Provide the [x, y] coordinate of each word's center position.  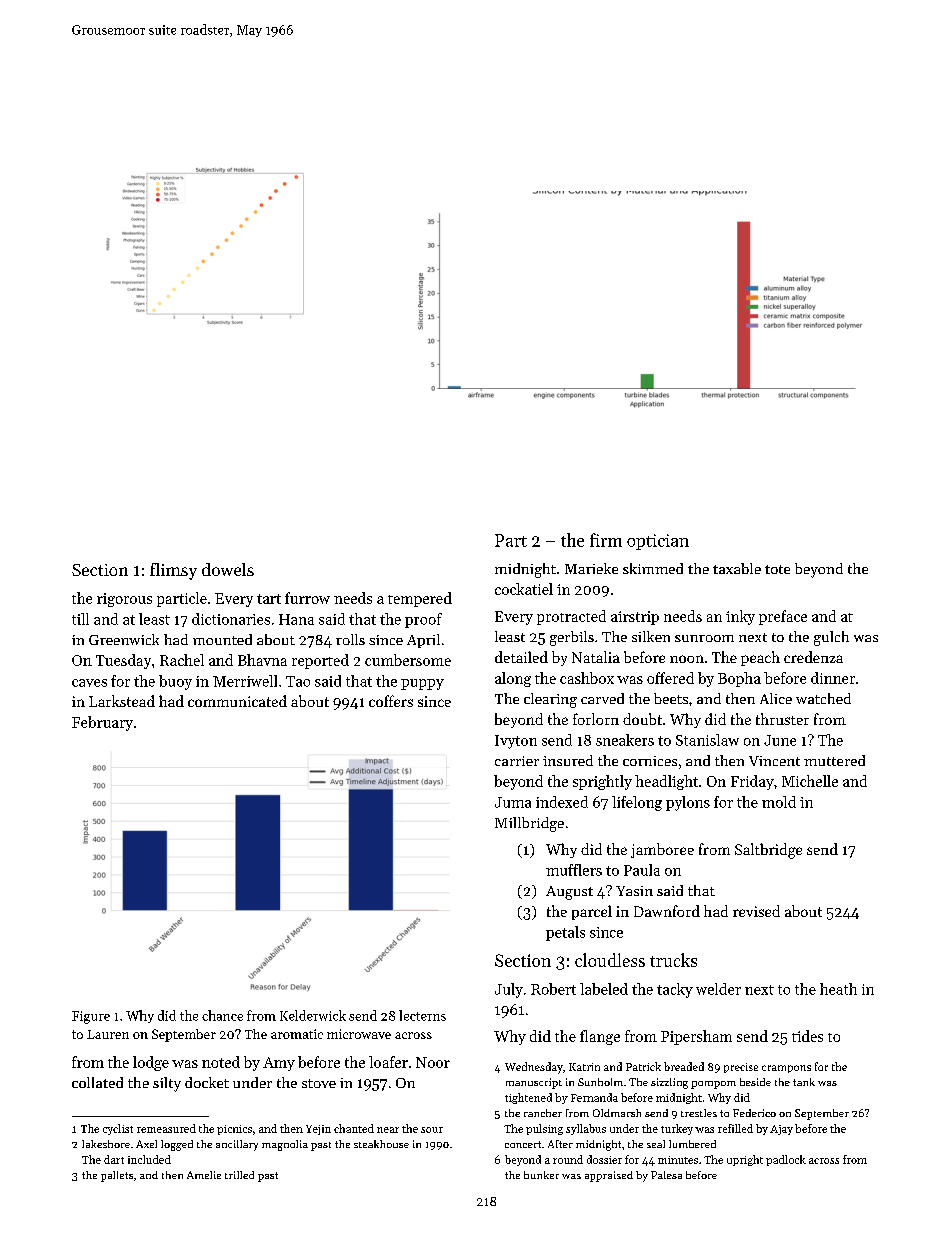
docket [207, 1082]
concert [523, 1144]
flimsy [173, 571]
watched [823, 698]
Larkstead [122, 701]
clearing [550, 700]
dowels [228, 569]
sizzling [669, 1083]
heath [838, 989]
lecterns [422, 1015]
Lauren [108, 1034]
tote [777, 569]
